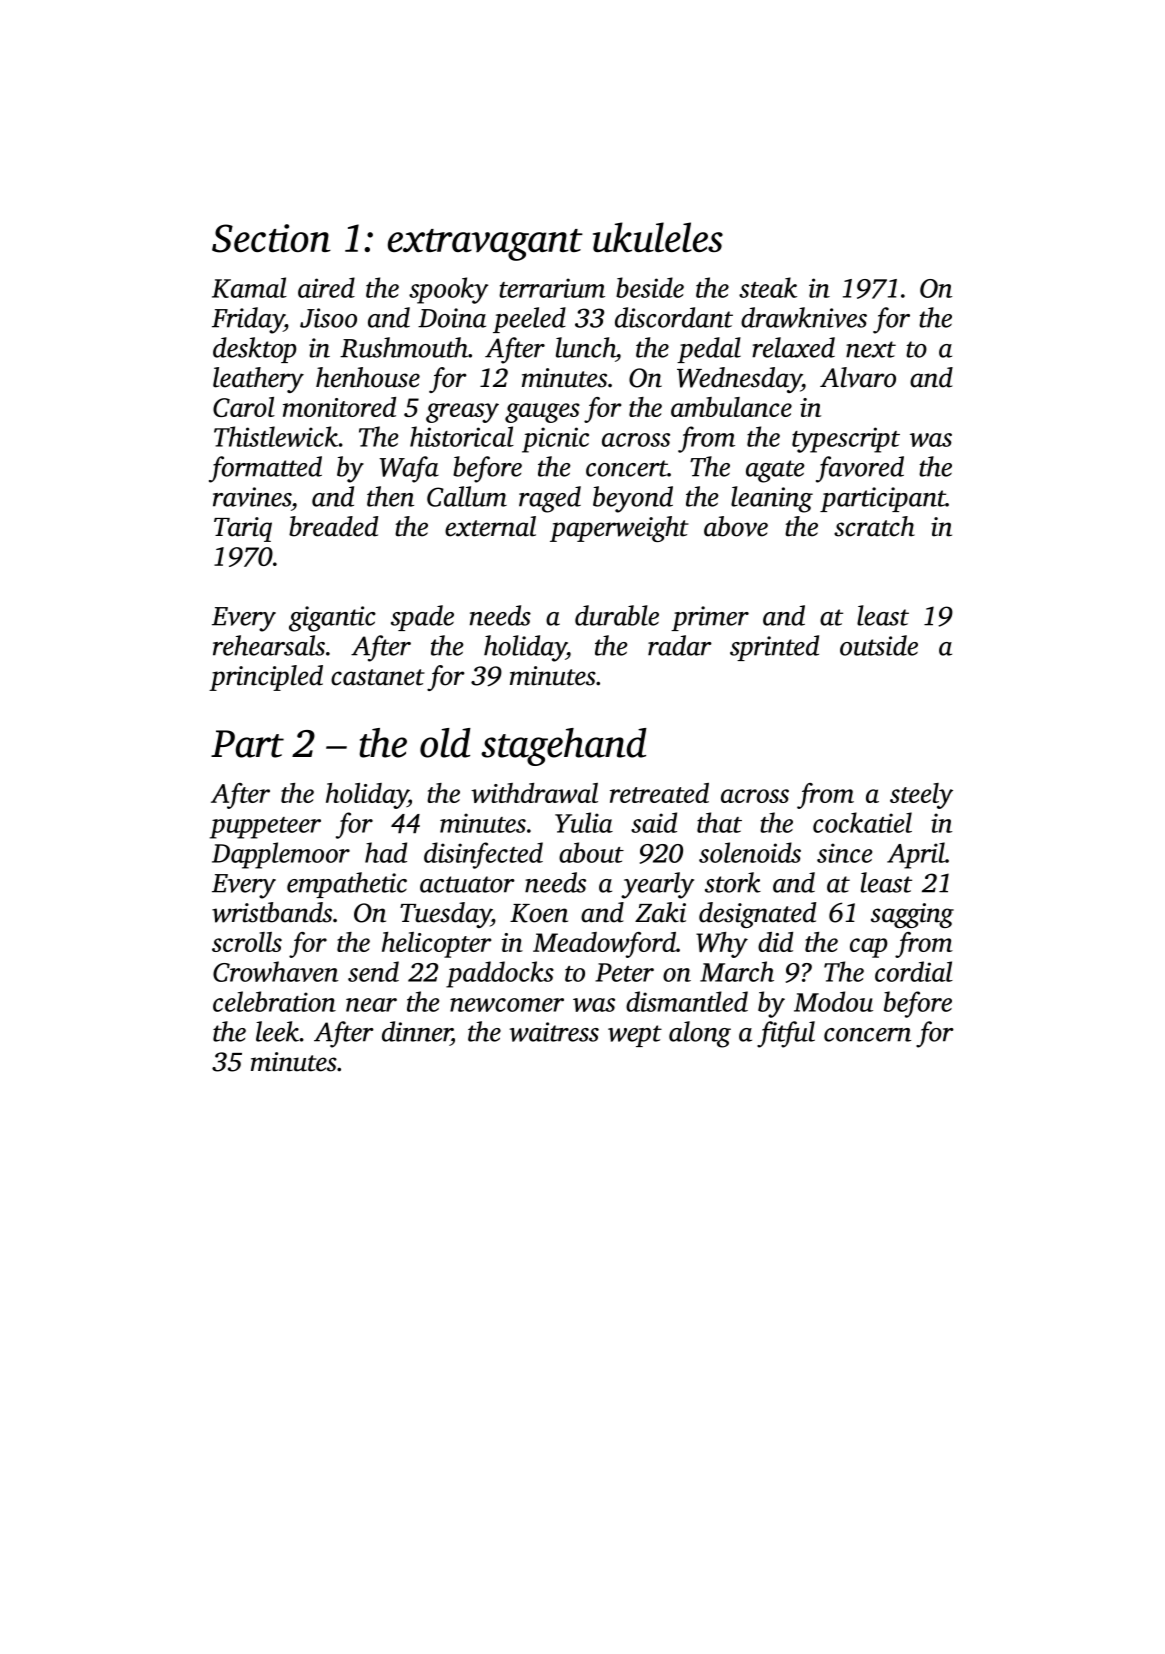 The width and height of the screenshot is (1165, 1654). I want to click on leek, so click(277, 1031).
